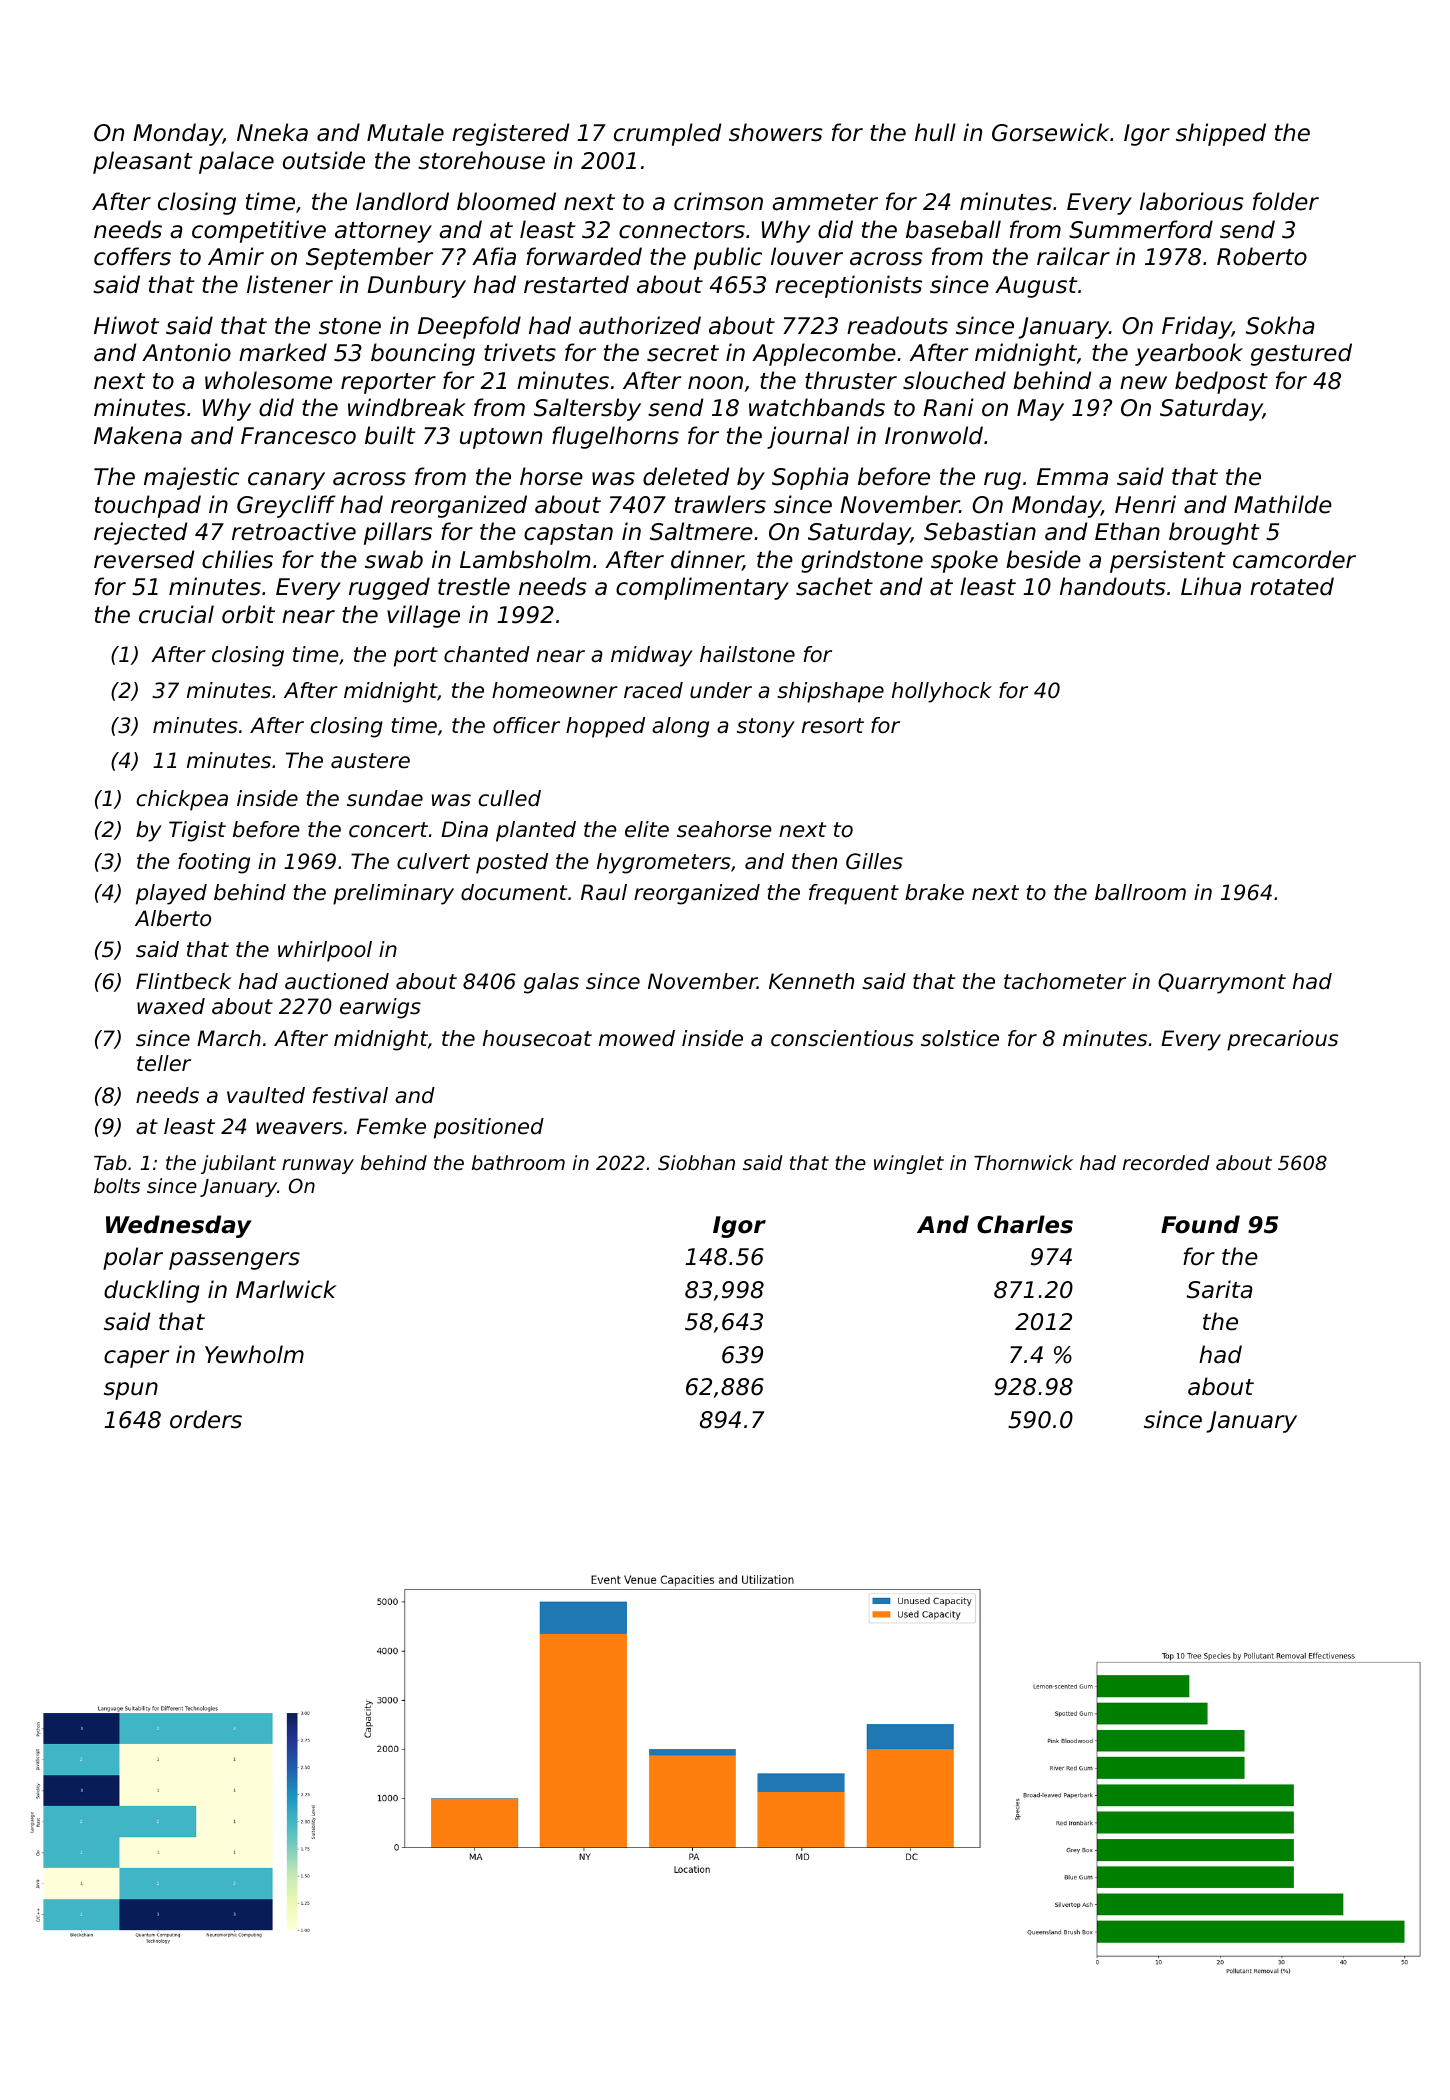 The height and width of the screenshot is (2100, 1450). I want to click on Sarita, so click(1219, 1289).
